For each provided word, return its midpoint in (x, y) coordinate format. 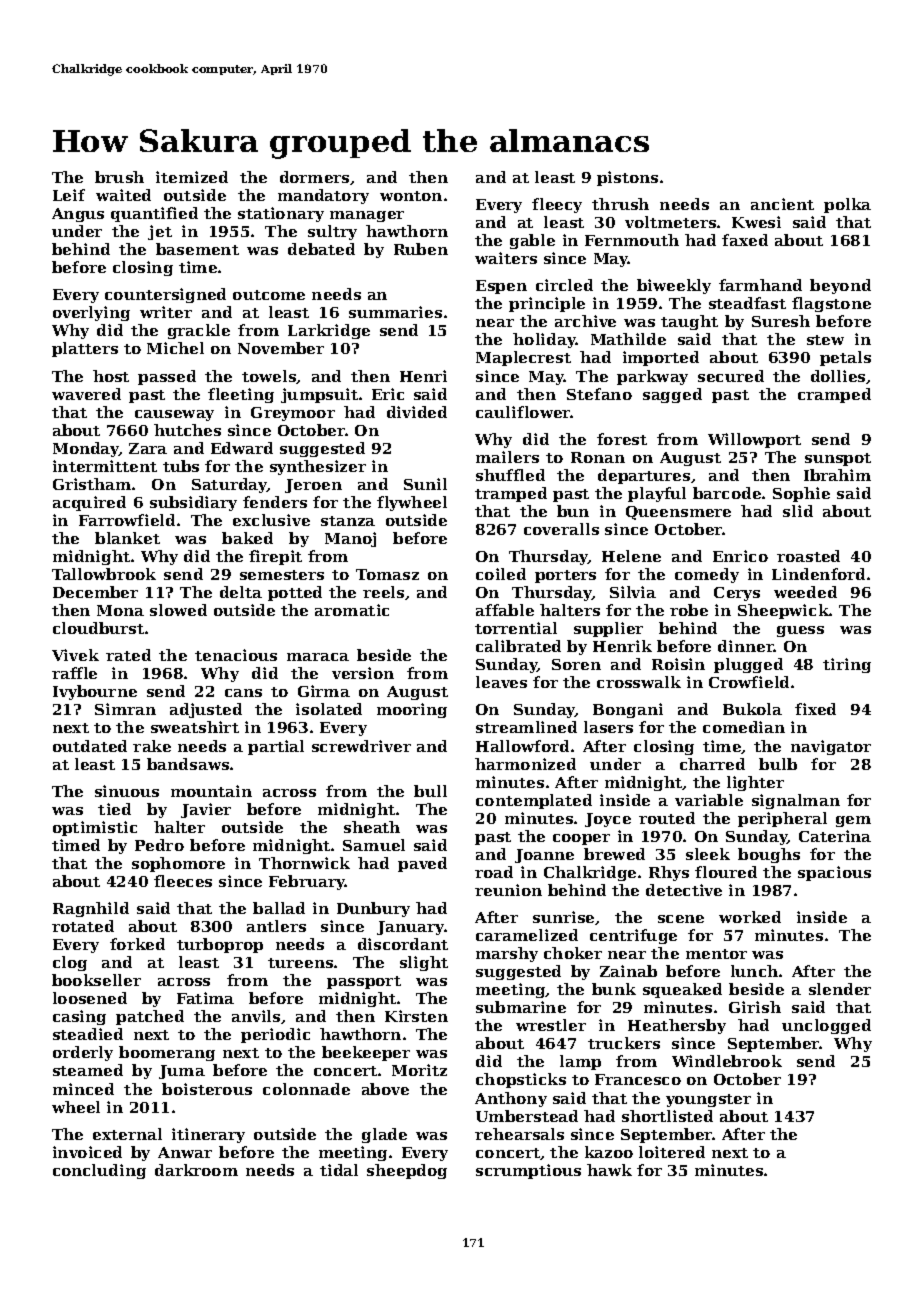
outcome (269, 295)
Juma (182, 1072)
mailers (507, 457)
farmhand (760, 285)
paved (422, 864)
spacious (834, 873)
